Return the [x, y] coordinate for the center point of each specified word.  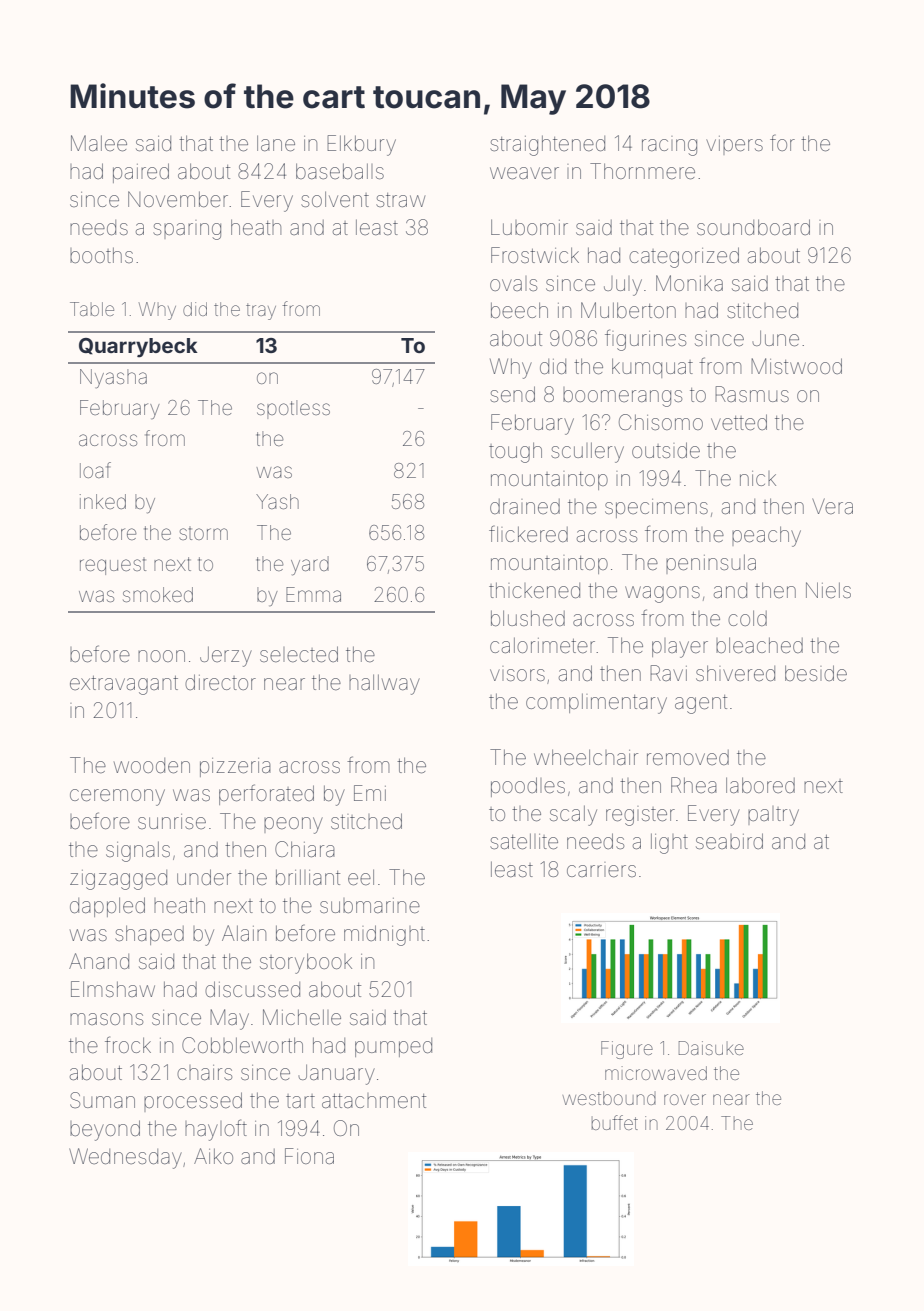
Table [92, 309]
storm [203, 533]
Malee [99, 143]
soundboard [753, 227]
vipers [734, 145]
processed [193, 1102]
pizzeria [235, 767]
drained [525, 506]
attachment [374, 1100]
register [640, 816]
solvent [335, 199]
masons [106, 1019]
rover [685, 1099]
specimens [656, 508]
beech [519, 310]
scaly [573, 815]
